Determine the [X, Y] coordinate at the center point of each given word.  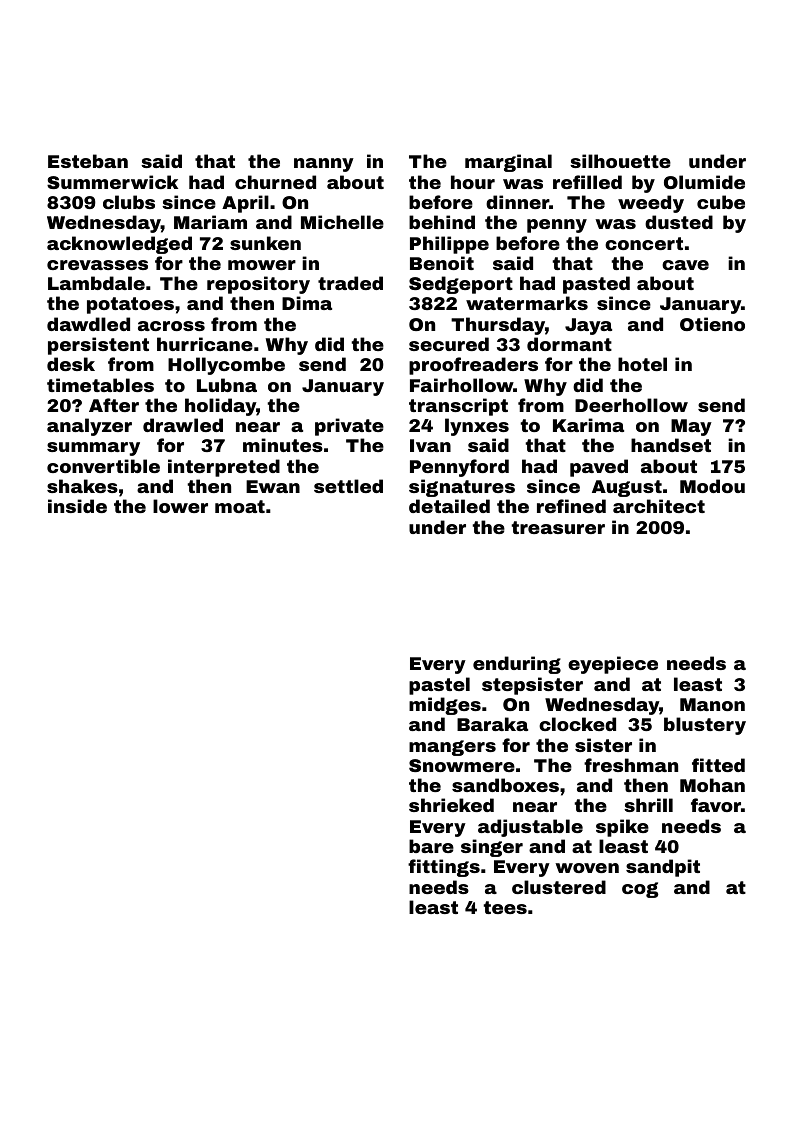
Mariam [210, 222]
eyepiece [613, 665]
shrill [648, 805]
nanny [324, 165]
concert [644, 243]
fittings [444, 868]
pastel [439, 686]
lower [180, 506]
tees [505, 907]
